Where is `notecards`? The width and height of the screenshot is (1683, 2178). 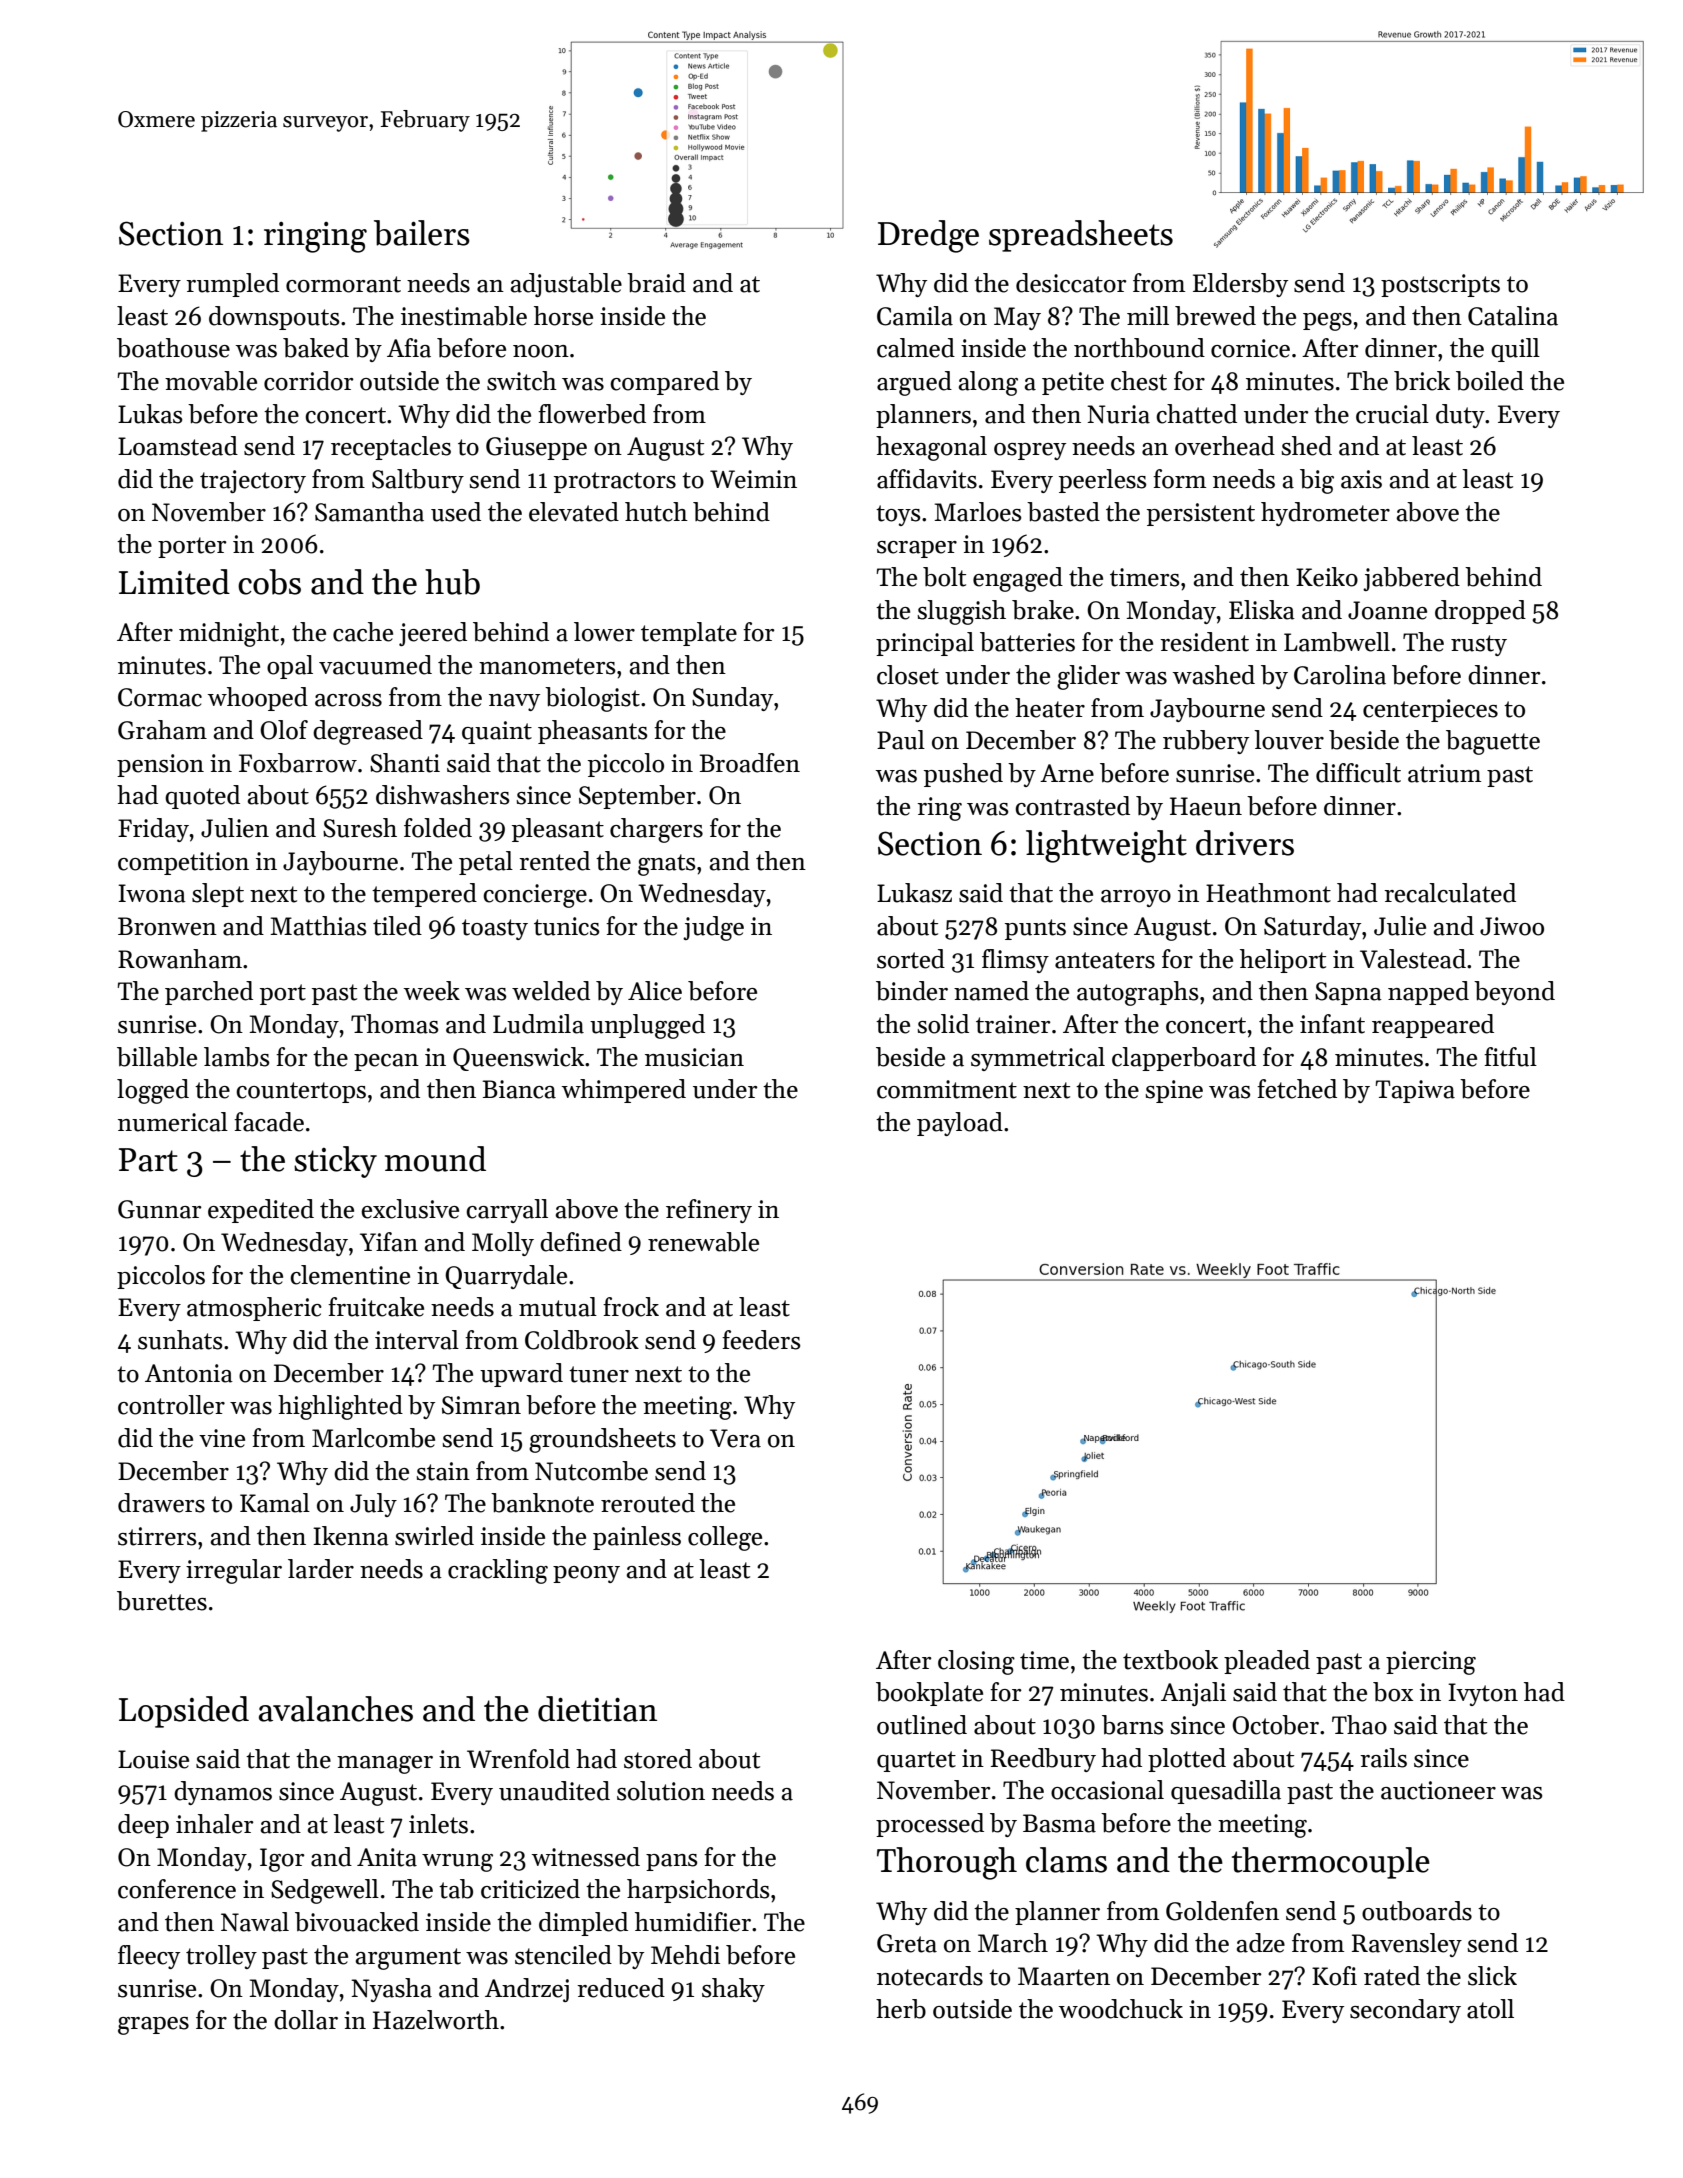 notecards is located at coordinates (930, 1976).
